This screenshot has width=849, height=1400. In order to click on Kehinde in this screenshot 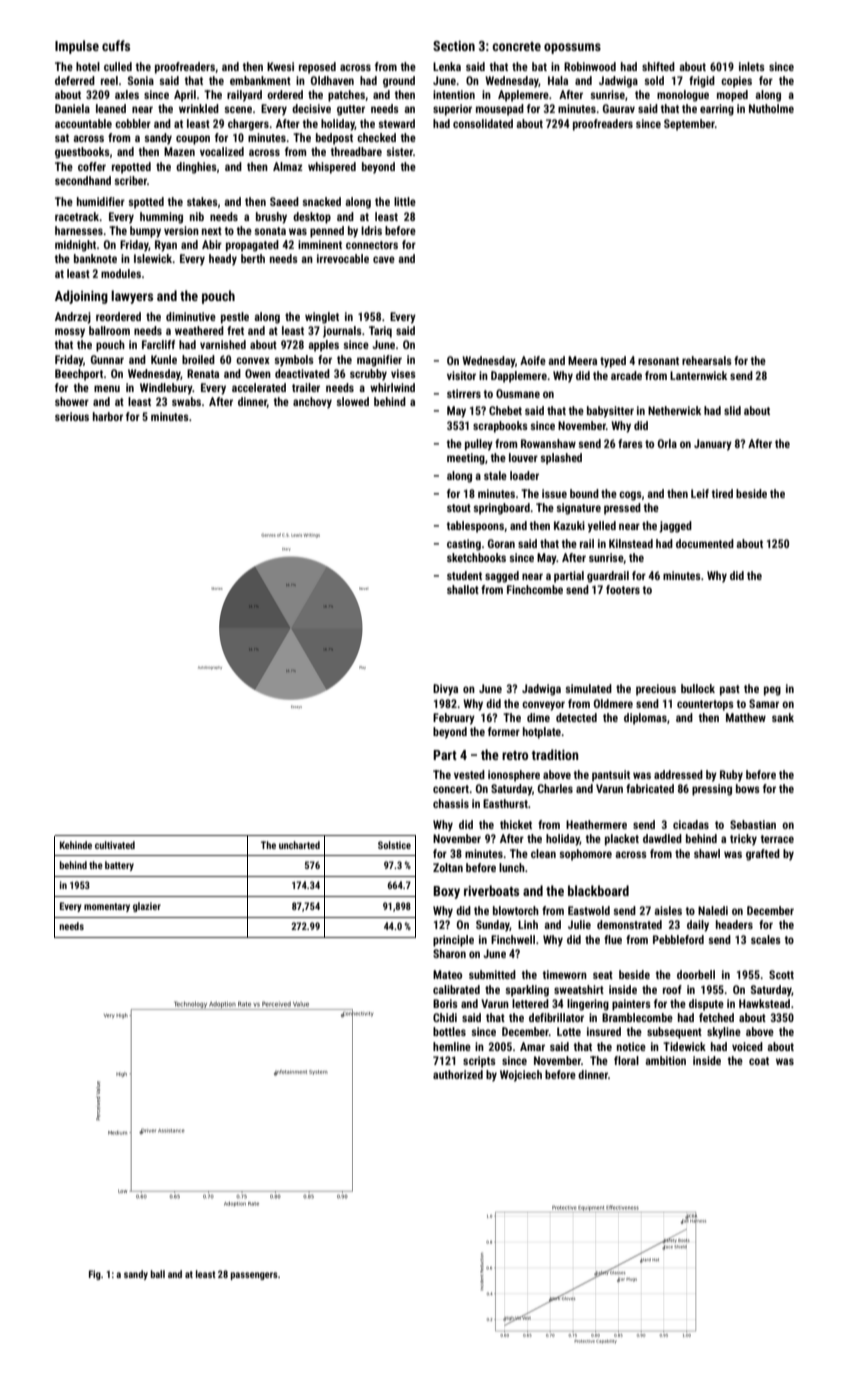, I will do `click(76, 845)`.
